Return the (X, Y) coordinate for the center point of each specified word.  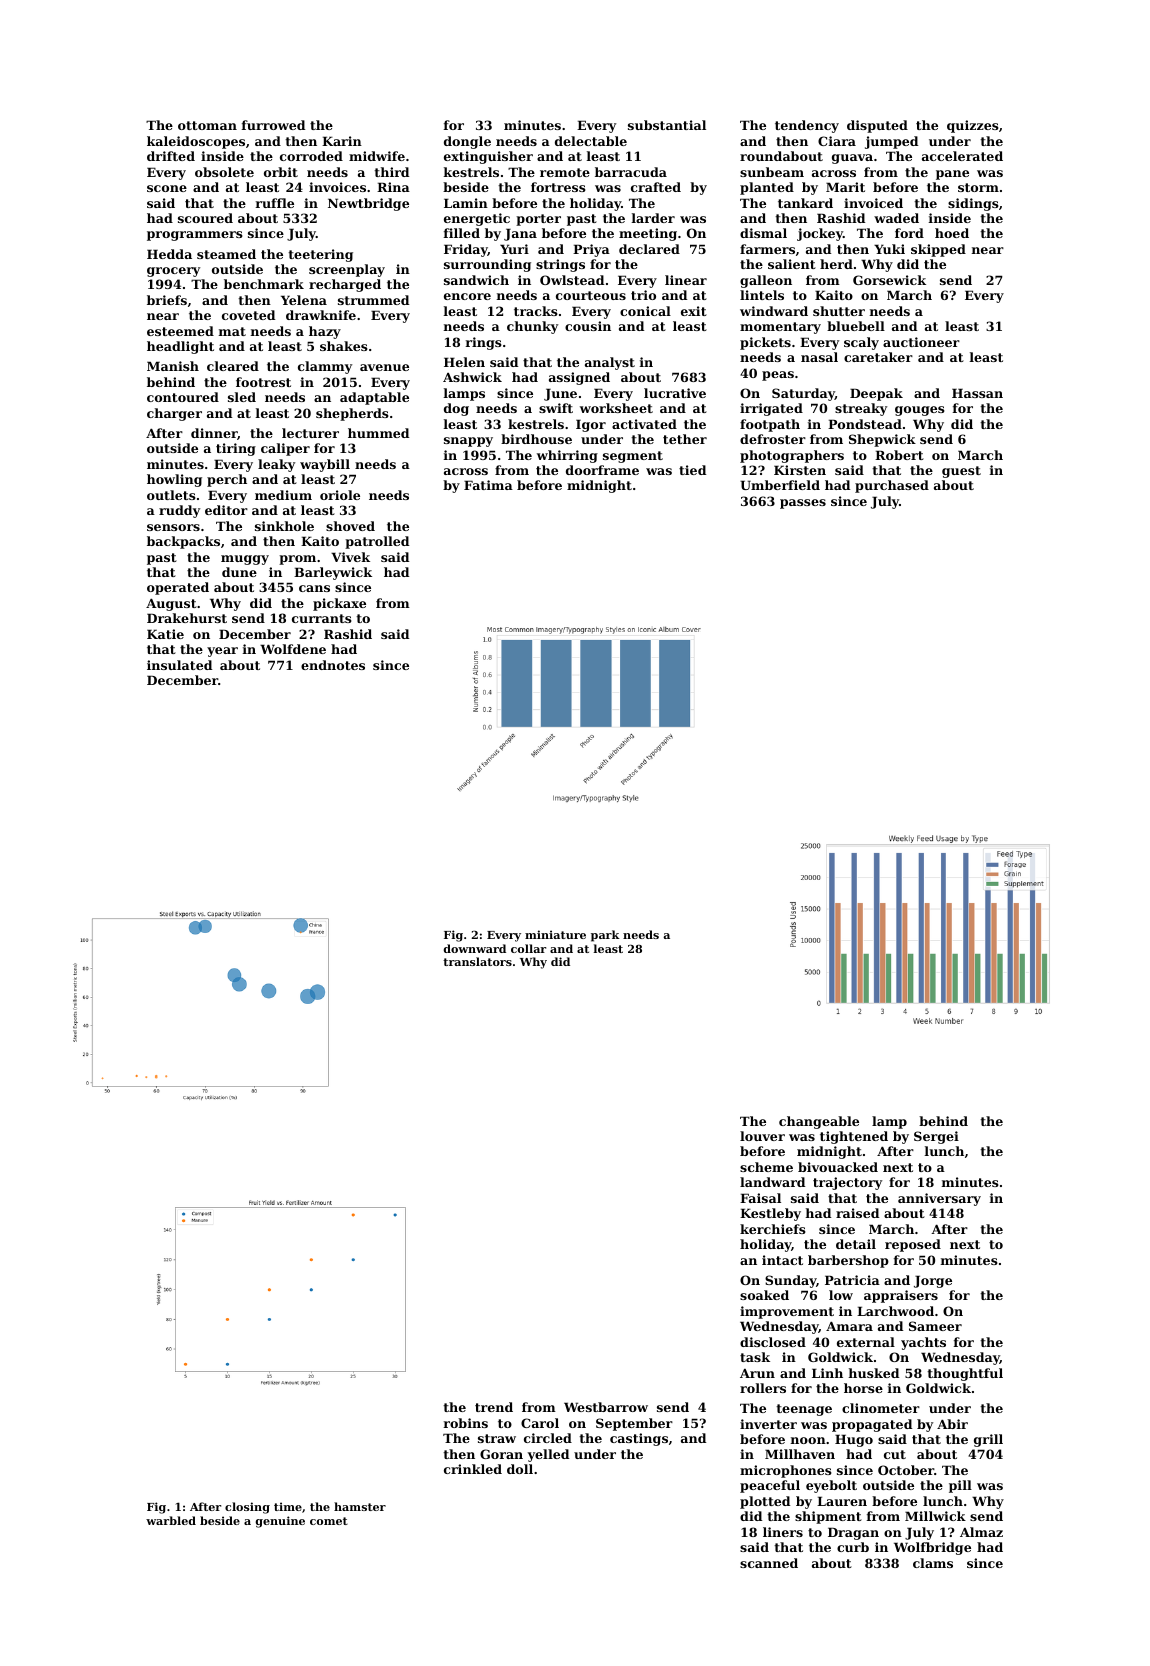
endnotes (333, 665)
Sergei (936, 1137)
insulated (179, 665)
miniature (555, 934)
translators (477, 961)
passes (803, 504)
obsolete (224, 172)
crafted (656, 187)
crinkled (473, 1469)
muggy (245, 560)
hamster (360, 1506)
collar (528, 948)
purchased (892, 486)
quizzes (973, 126)
